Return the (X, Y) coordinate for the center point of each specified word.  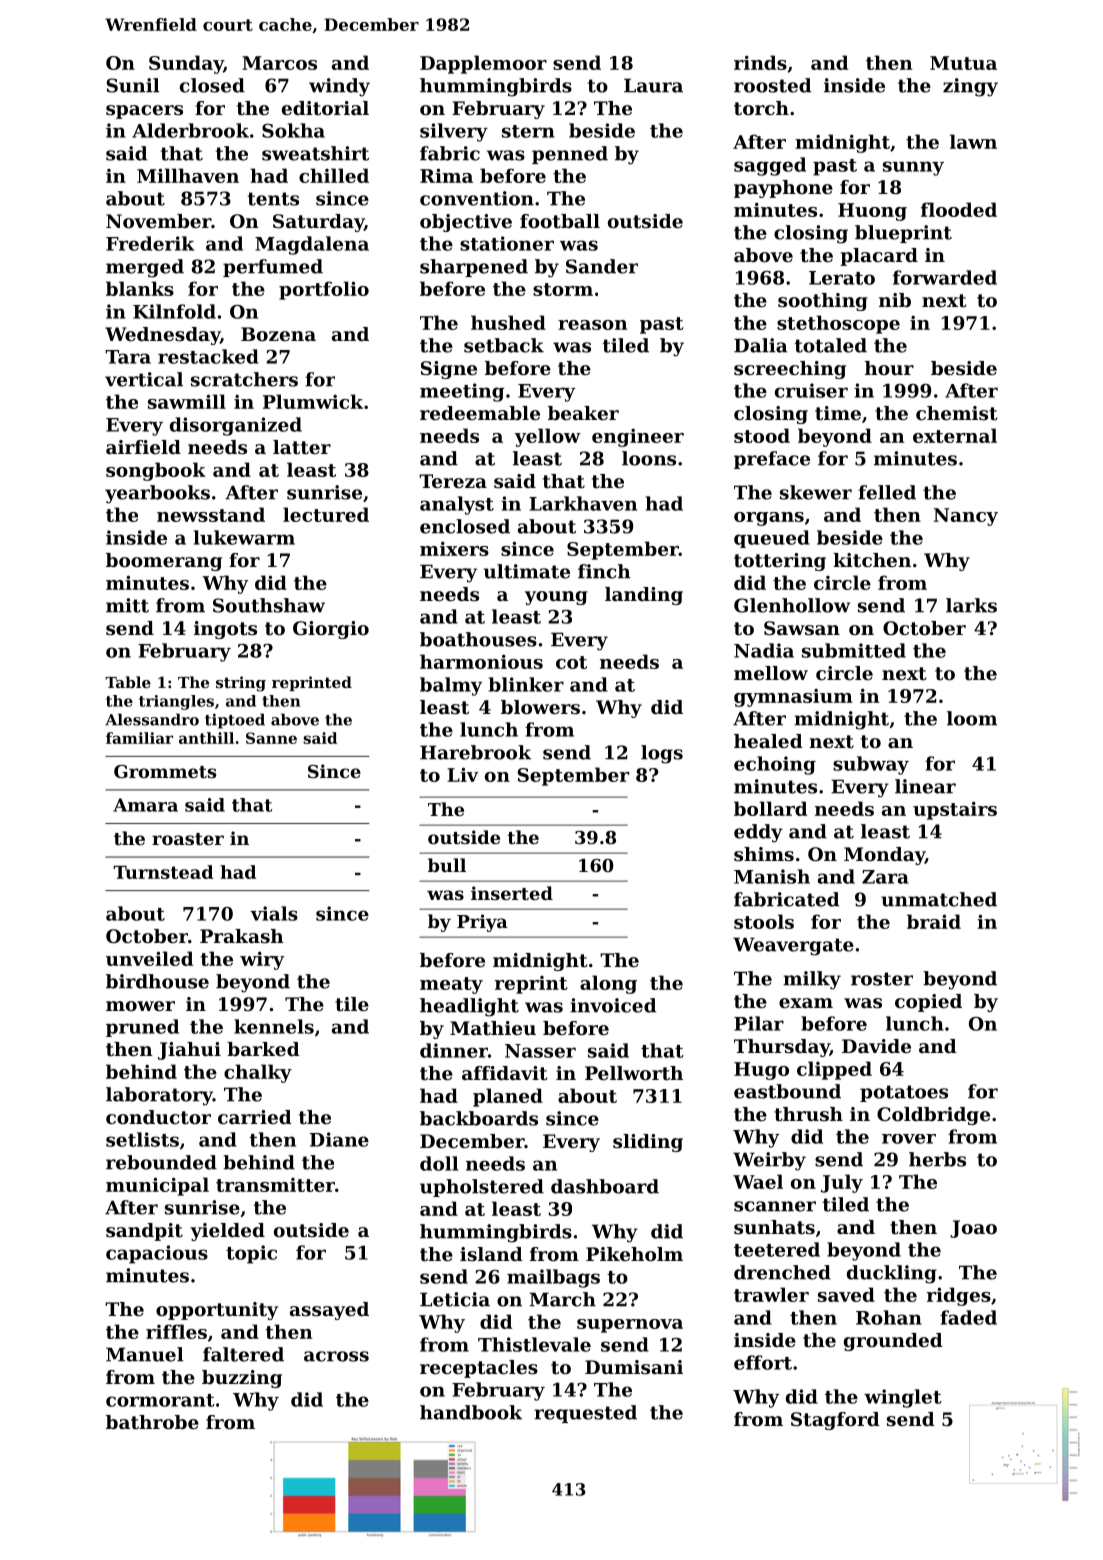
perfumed (273, 268)
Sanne (271, 738)
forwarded (945, 277)
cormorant (160, 1400)
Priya (482, 923)
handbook (471, 1412)
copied (928, 1003)
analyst (457, 505)
